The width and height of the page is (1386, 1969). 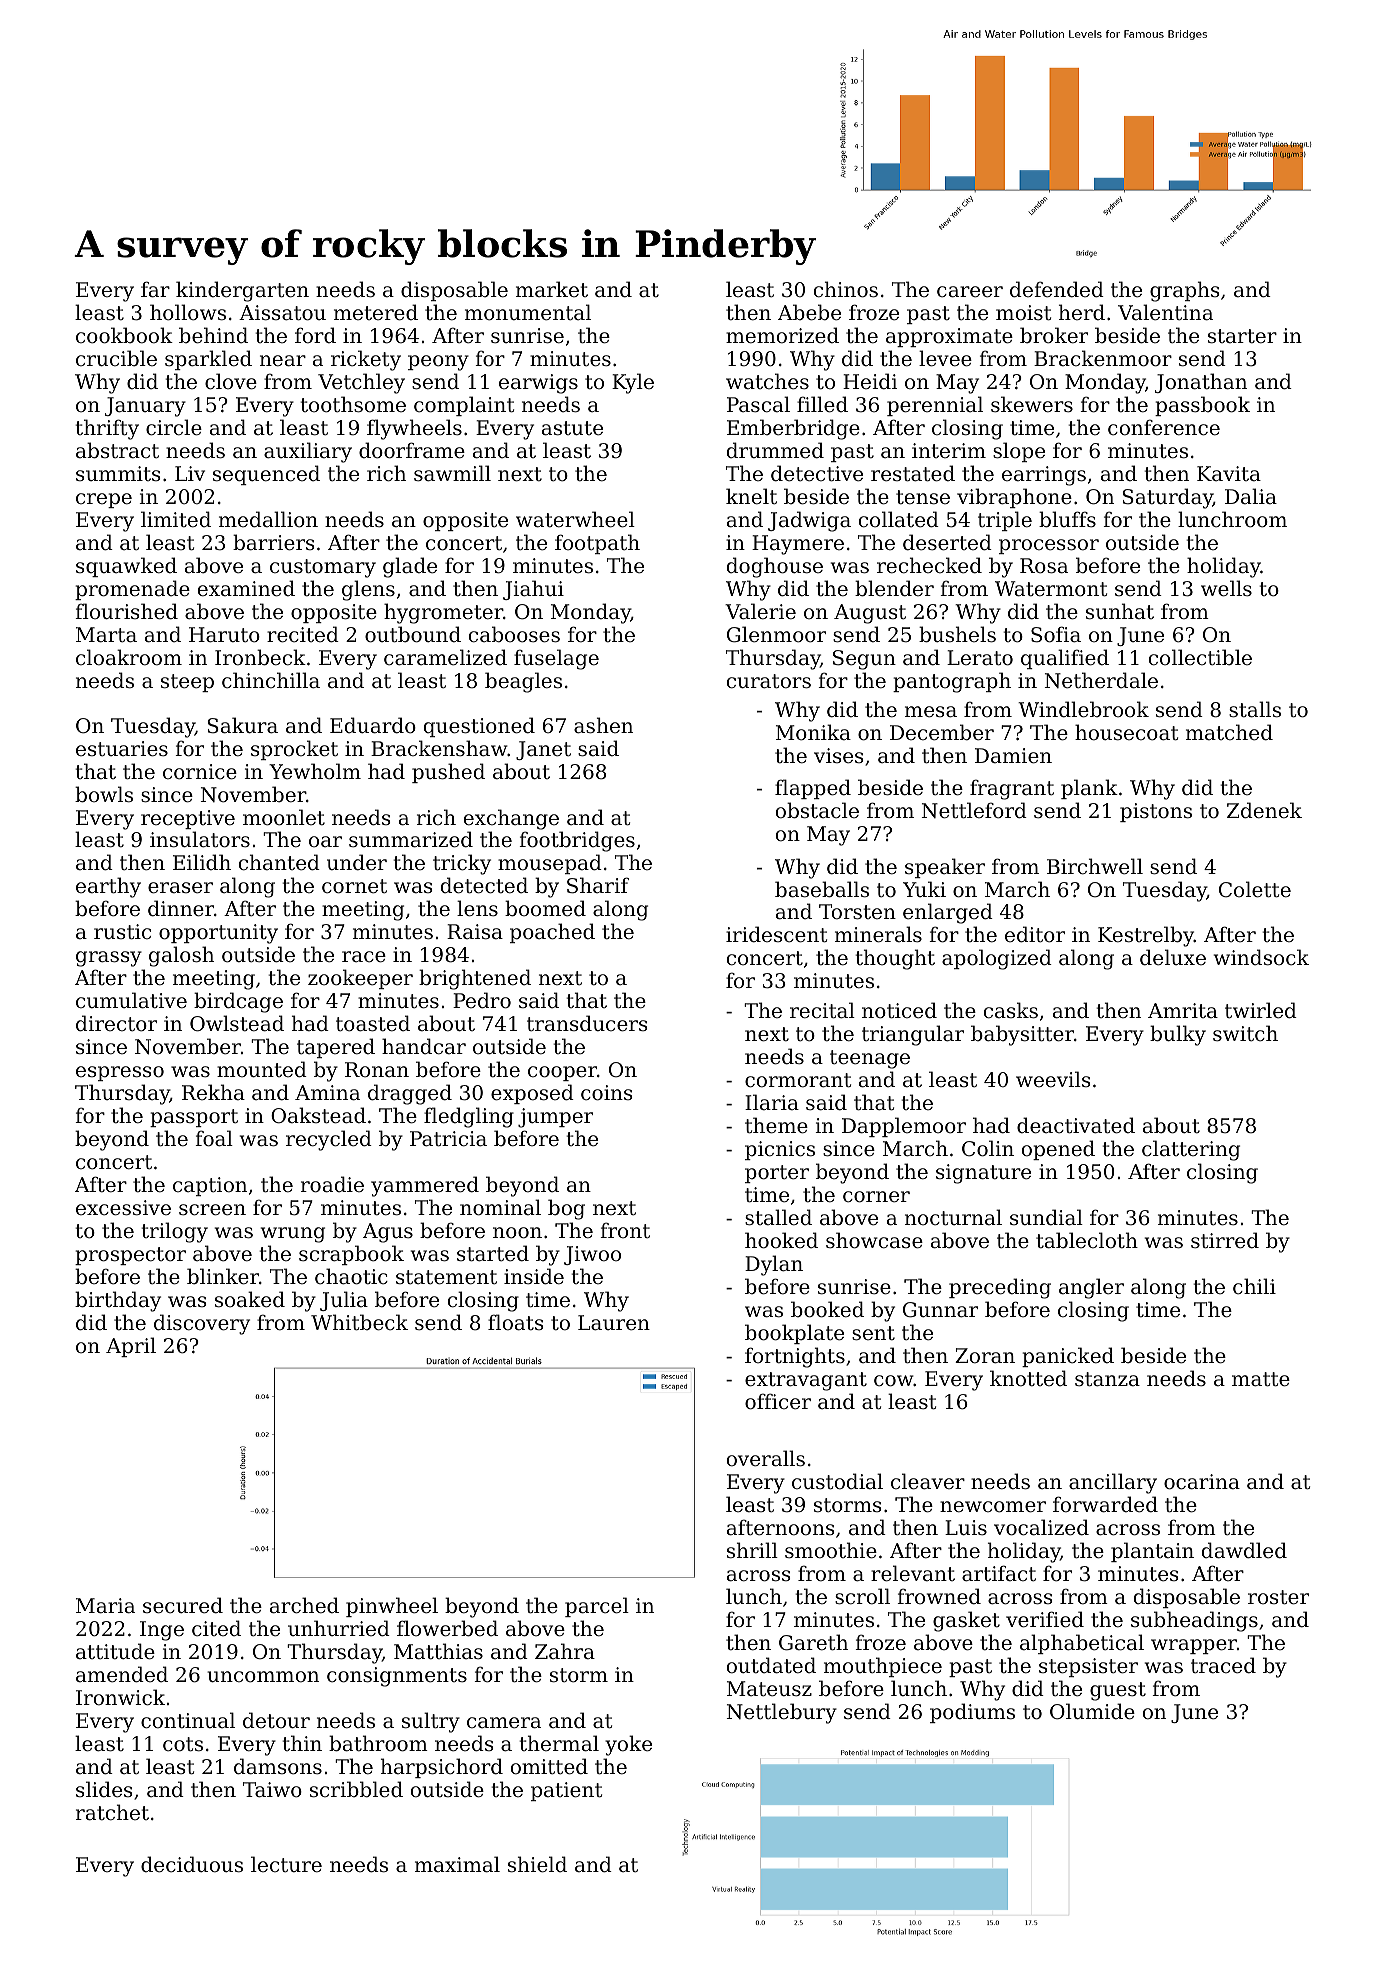 What do you see at coordinates (1255, 889) in the page?
I see `Colette` at bounding box center [1255, 889].
